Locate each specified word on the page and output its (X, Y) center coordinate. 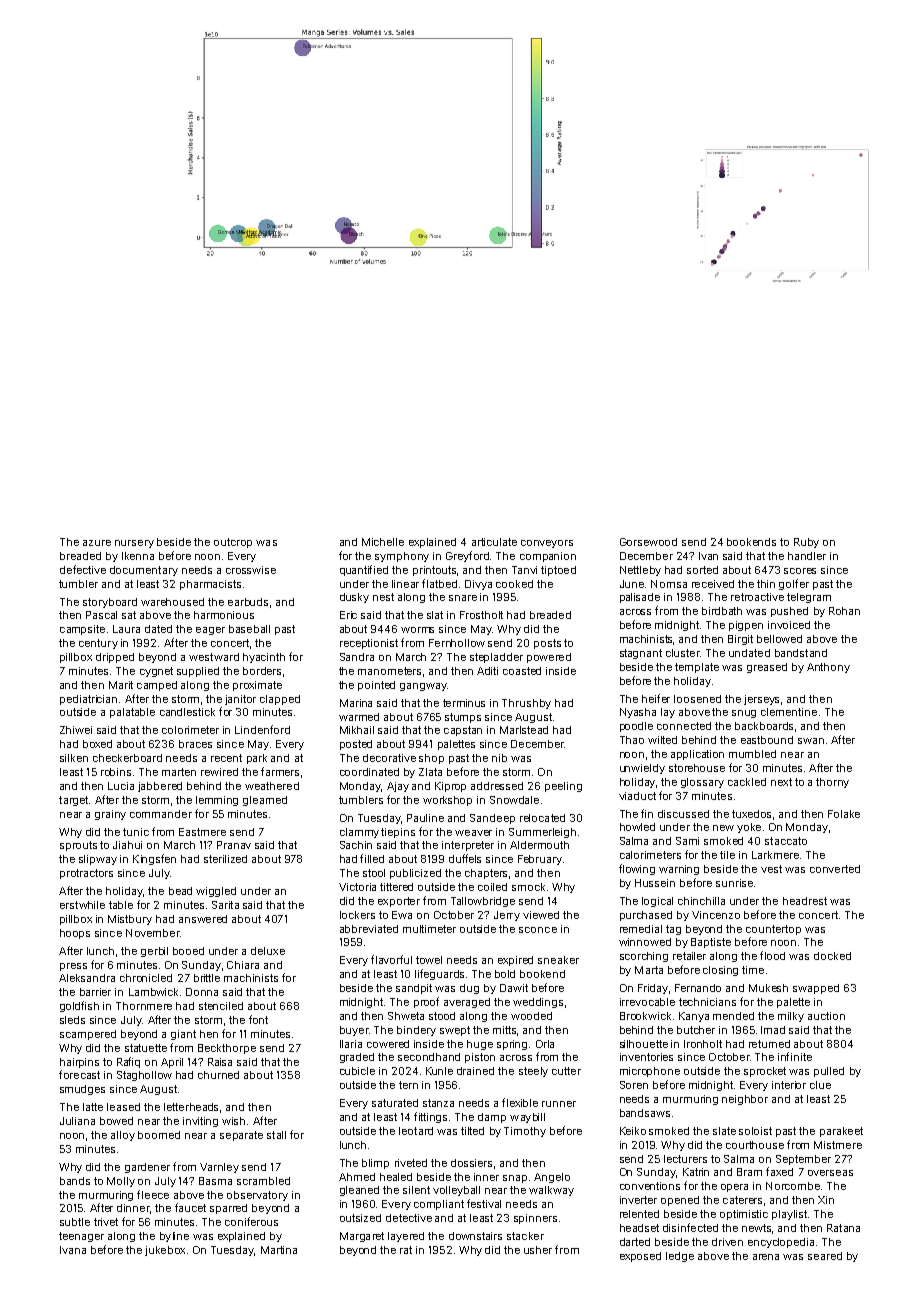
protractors (86, 874)
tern (408, 1085)
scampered (88, 1035)
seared (825, 1256)
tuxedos (751, 814)
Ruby (806, 543)
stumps (463, 718)
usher (538, 1250)
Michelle (383, 542)
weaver (473, 833)
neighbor (745, 1100)
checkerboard (127, 758)
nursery (134, 544)
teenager (81, 1237)
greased (767, 668)
